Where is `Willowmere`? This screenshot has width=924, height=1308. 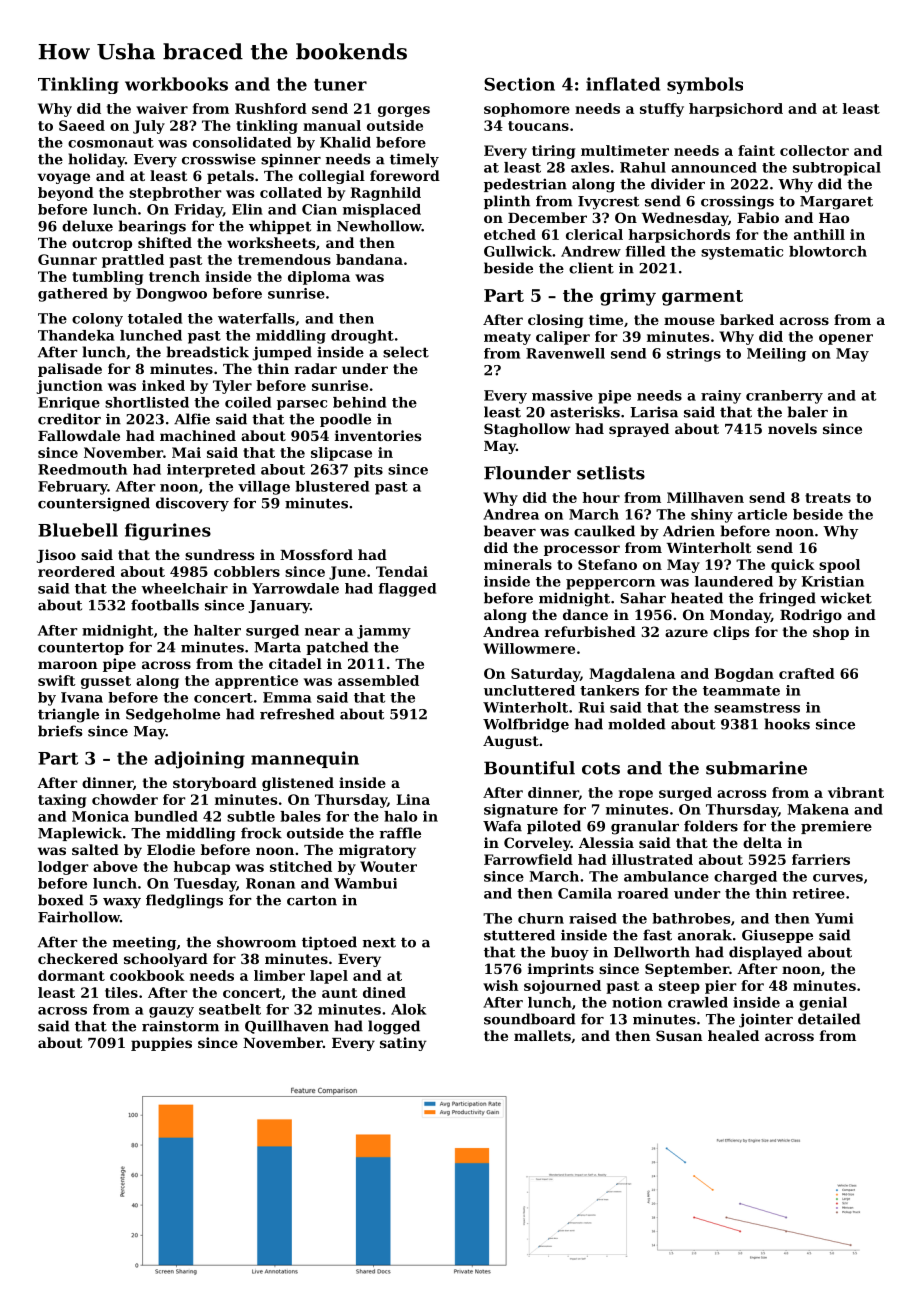 Willowmere is located at coordinates (529, 648).
